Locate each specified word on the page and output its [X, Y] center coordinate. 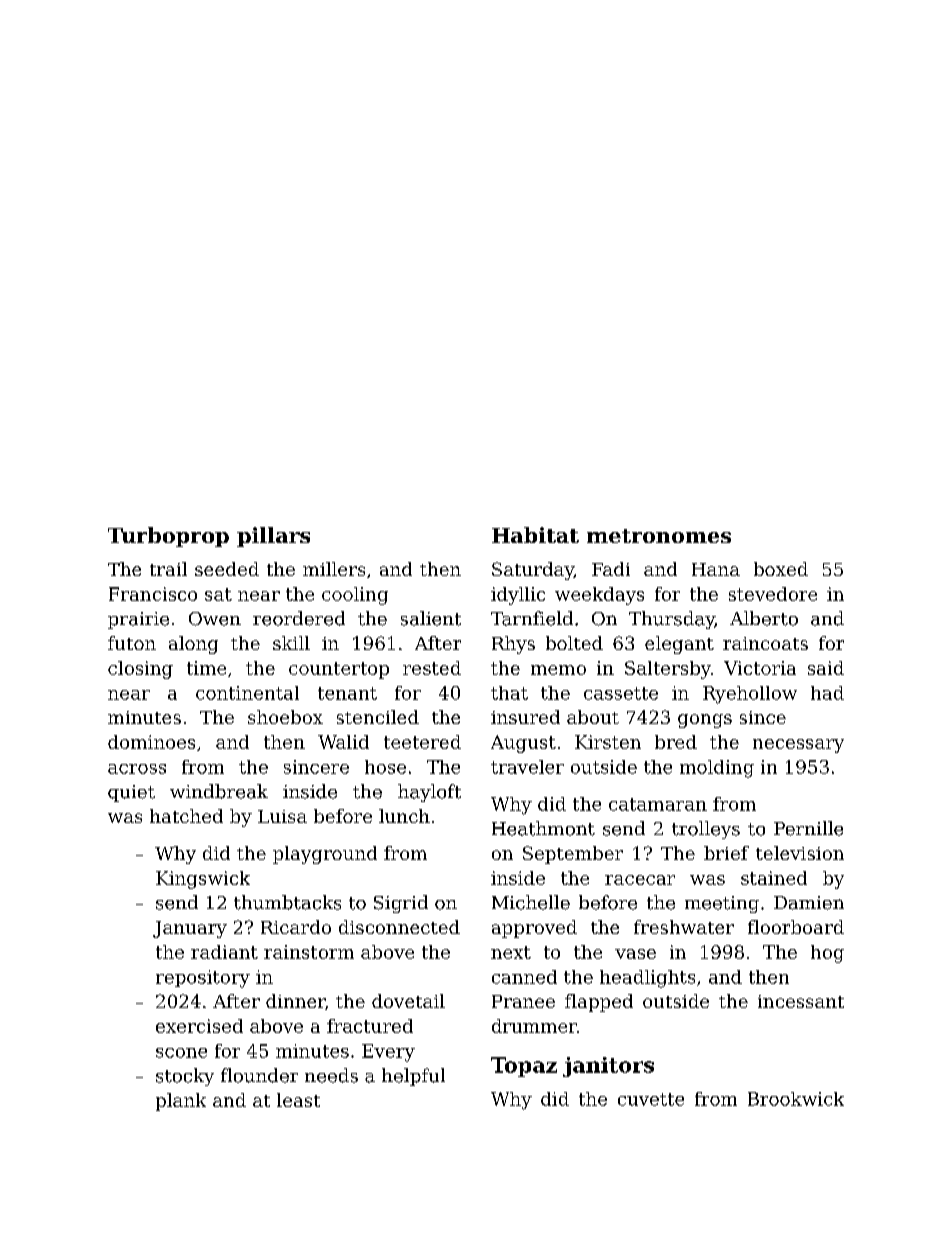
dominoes [151, 742]
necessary [798, 746]
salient [431, 618]
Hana [716, 569]
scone [181, 1053]
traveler [527, 767]
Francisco [153, 594]
